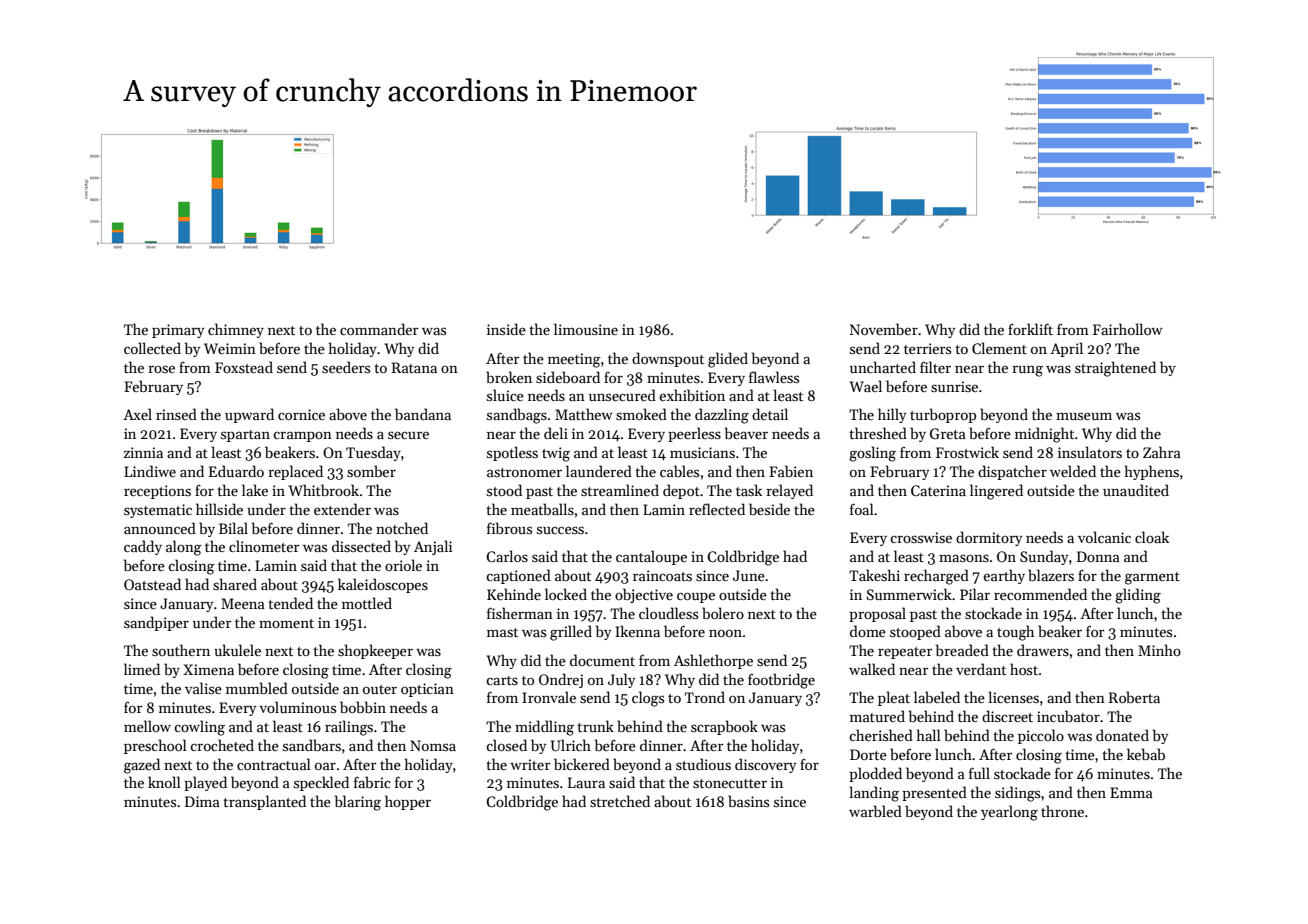 Image resolution: width=1308 pixels, height=924 pixels. Describe the element at coordinates (1043, 650) in the screenshot. I see `drawers` at that location.
